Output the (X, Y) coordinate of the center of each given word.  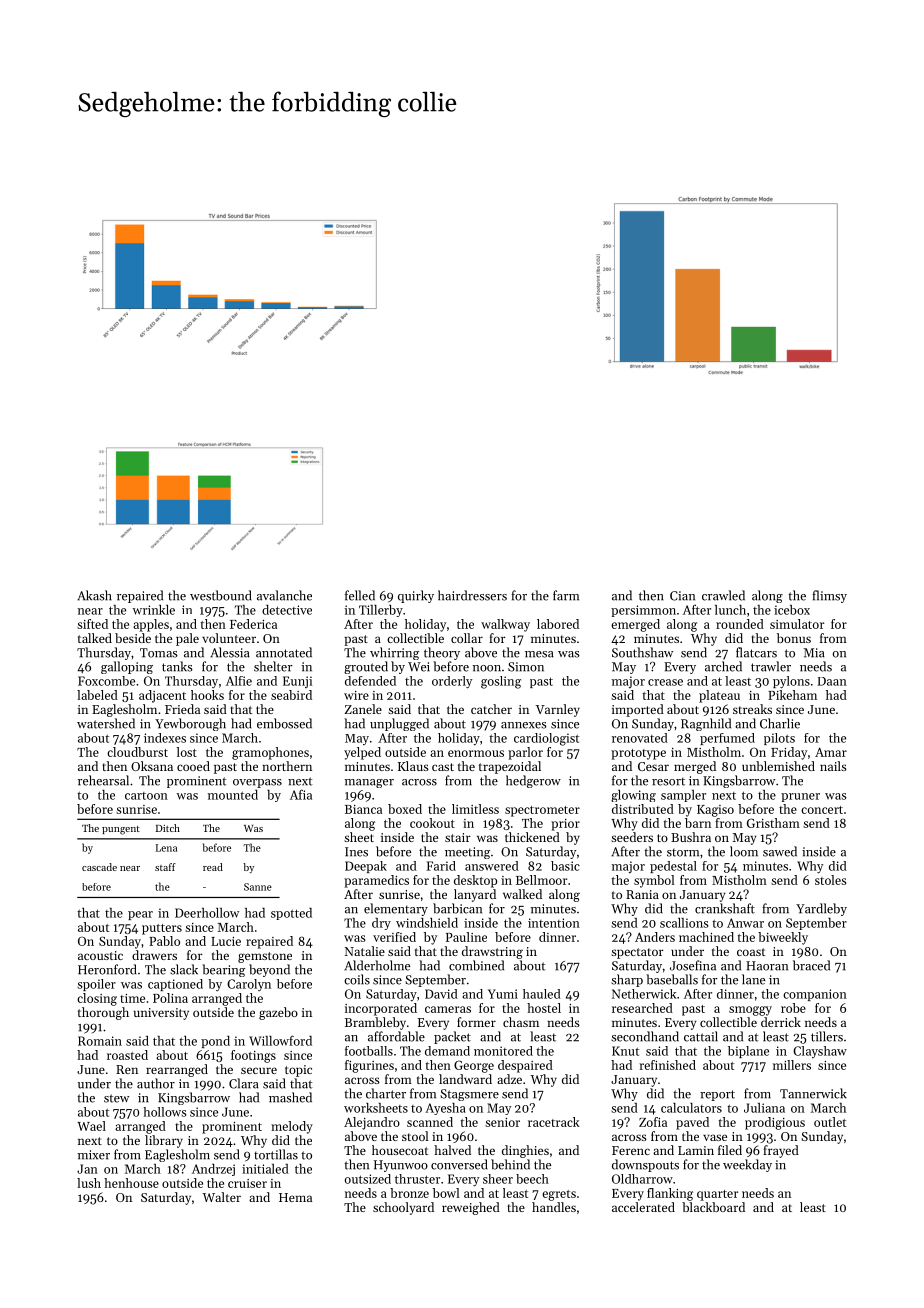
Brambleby (375, 1023)
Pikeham (792, 695)
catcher (491, 709)
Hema (295, 1197)
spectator (637, 953)
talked (95, 638)
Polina (170, 998)
